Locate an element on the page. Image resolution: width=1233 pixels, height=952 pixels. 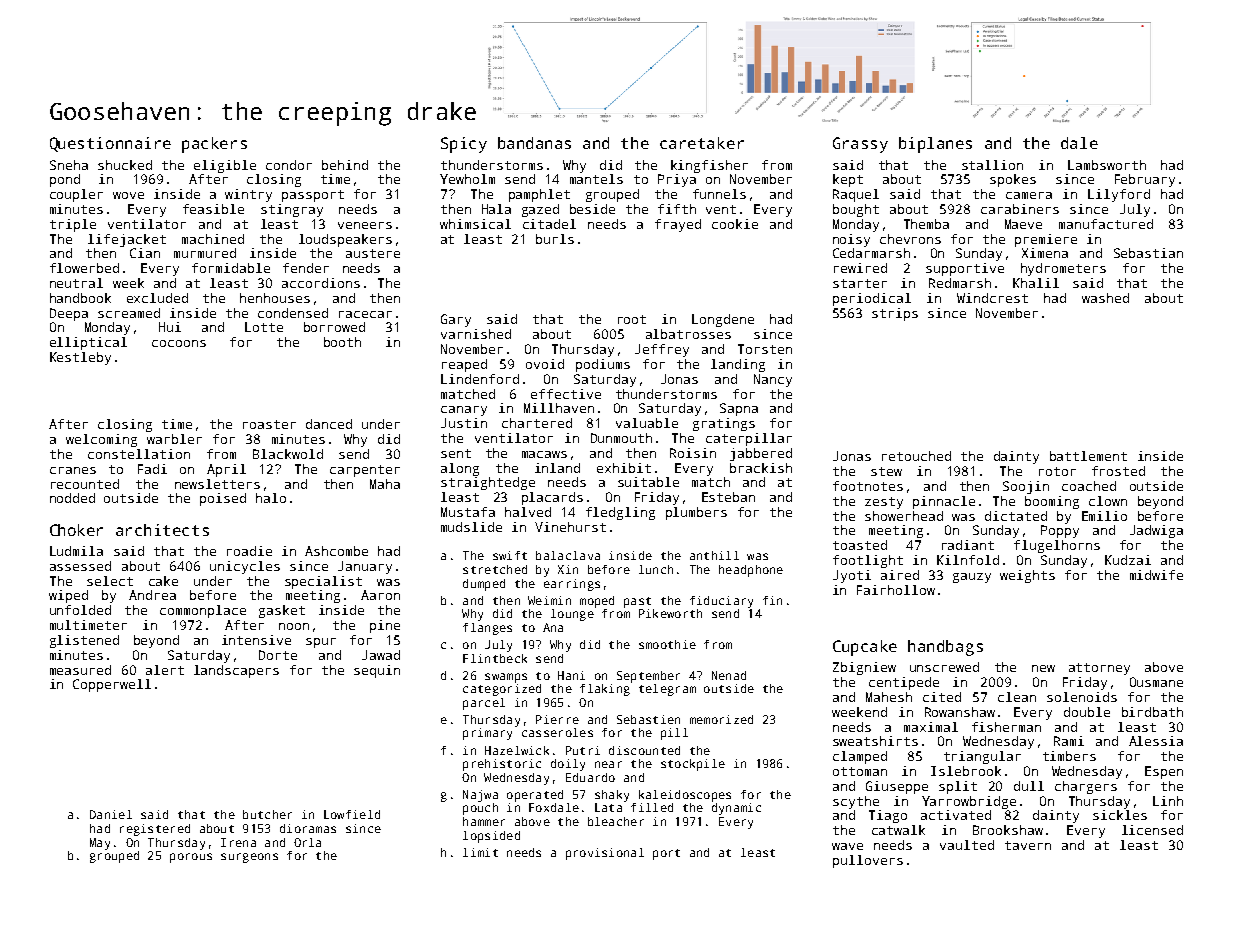
Fairhollow is located at coordinates (896, 590).
